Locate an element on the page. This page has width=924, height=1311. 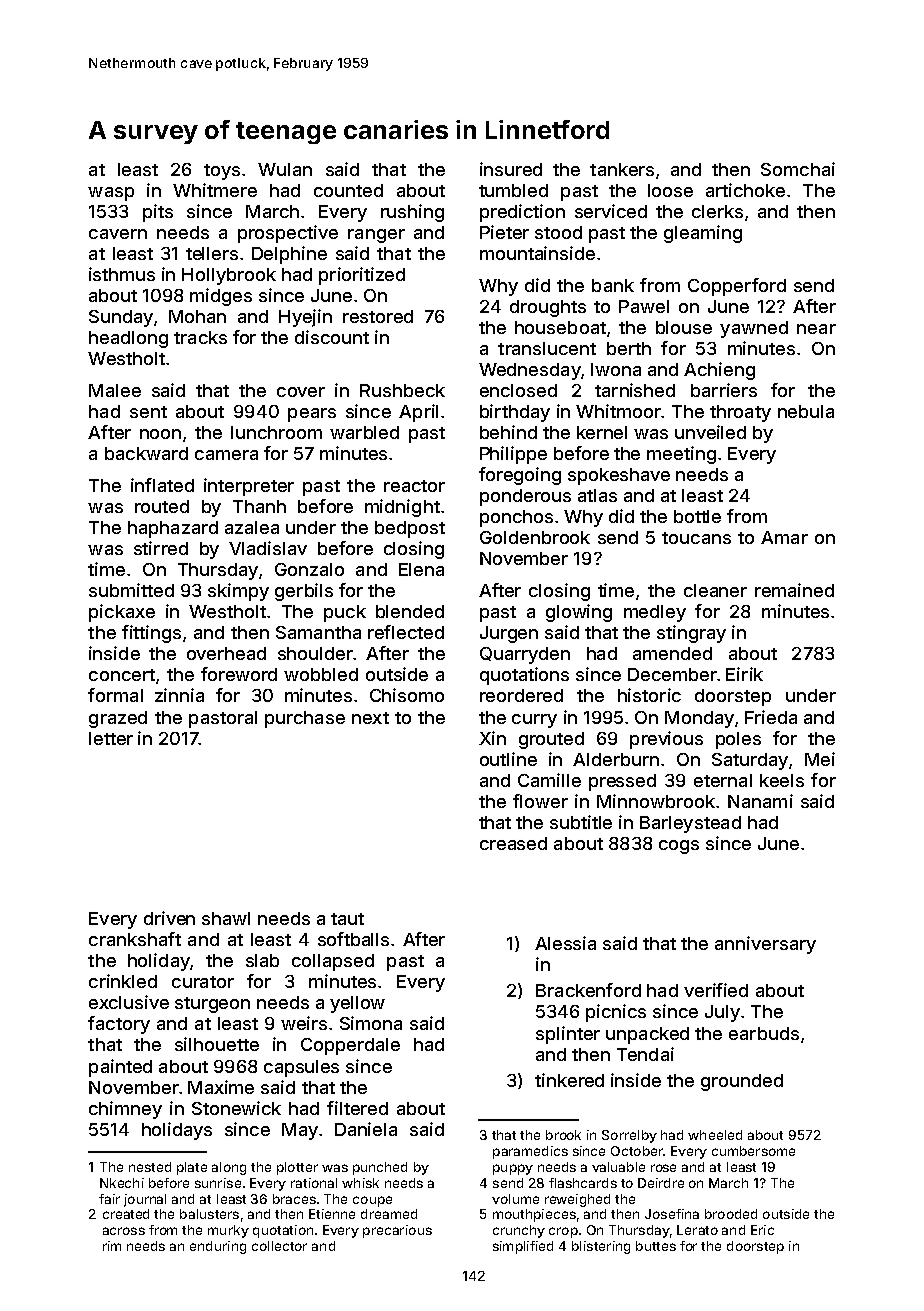
cogs is located at coordinates (679, 847).
